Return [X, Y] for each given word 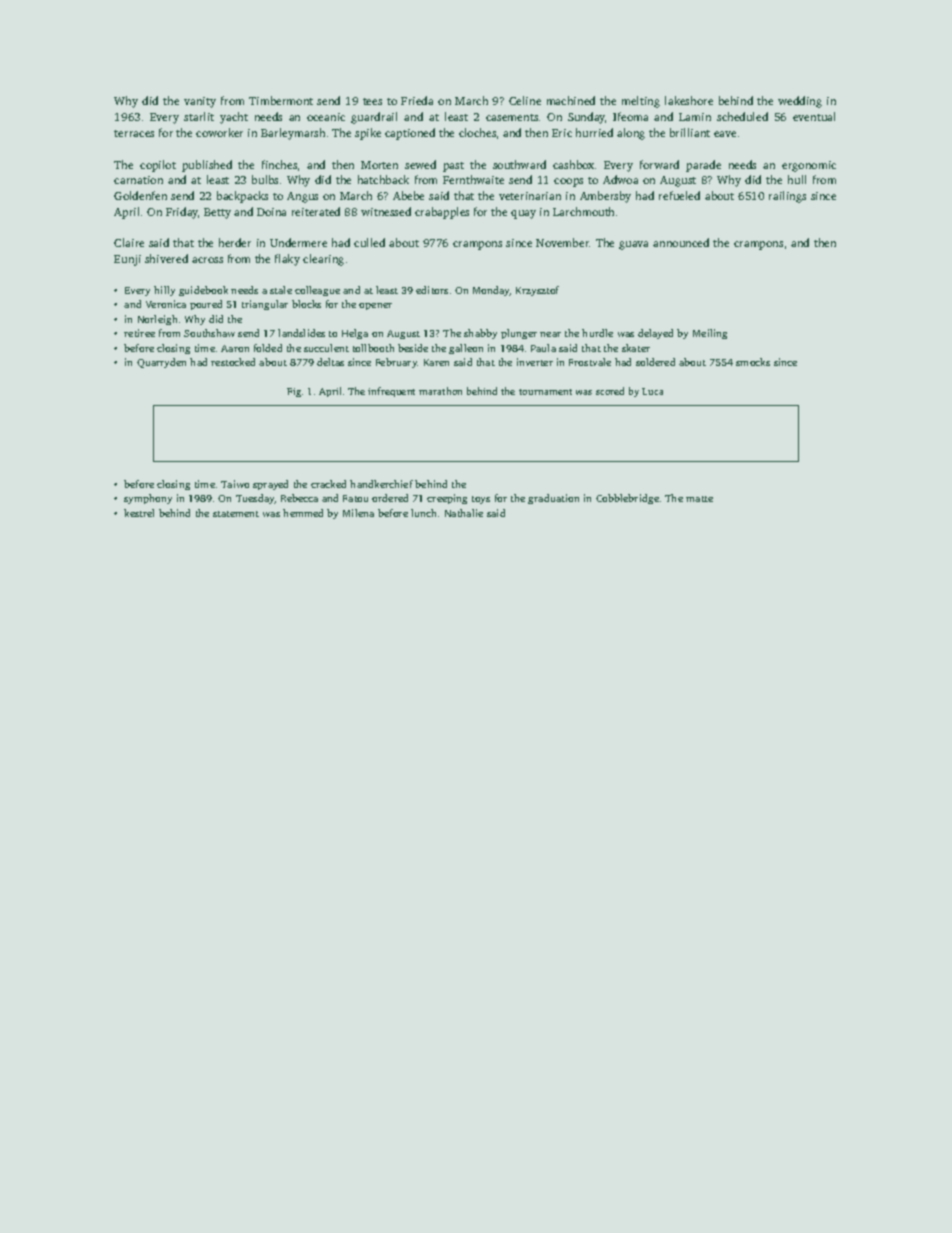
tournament [545, 392]
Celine [525, 100]
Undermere [298, 242]
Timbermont [281, 100]
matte [699, 499]
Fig [294, 392]
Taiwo [235, 484]
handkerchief [381, 484]
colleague [317, 291]
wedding [800, 102]
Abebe [408, 195]
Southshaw [209, 333]
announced [681, 242]
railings [787, 197]
